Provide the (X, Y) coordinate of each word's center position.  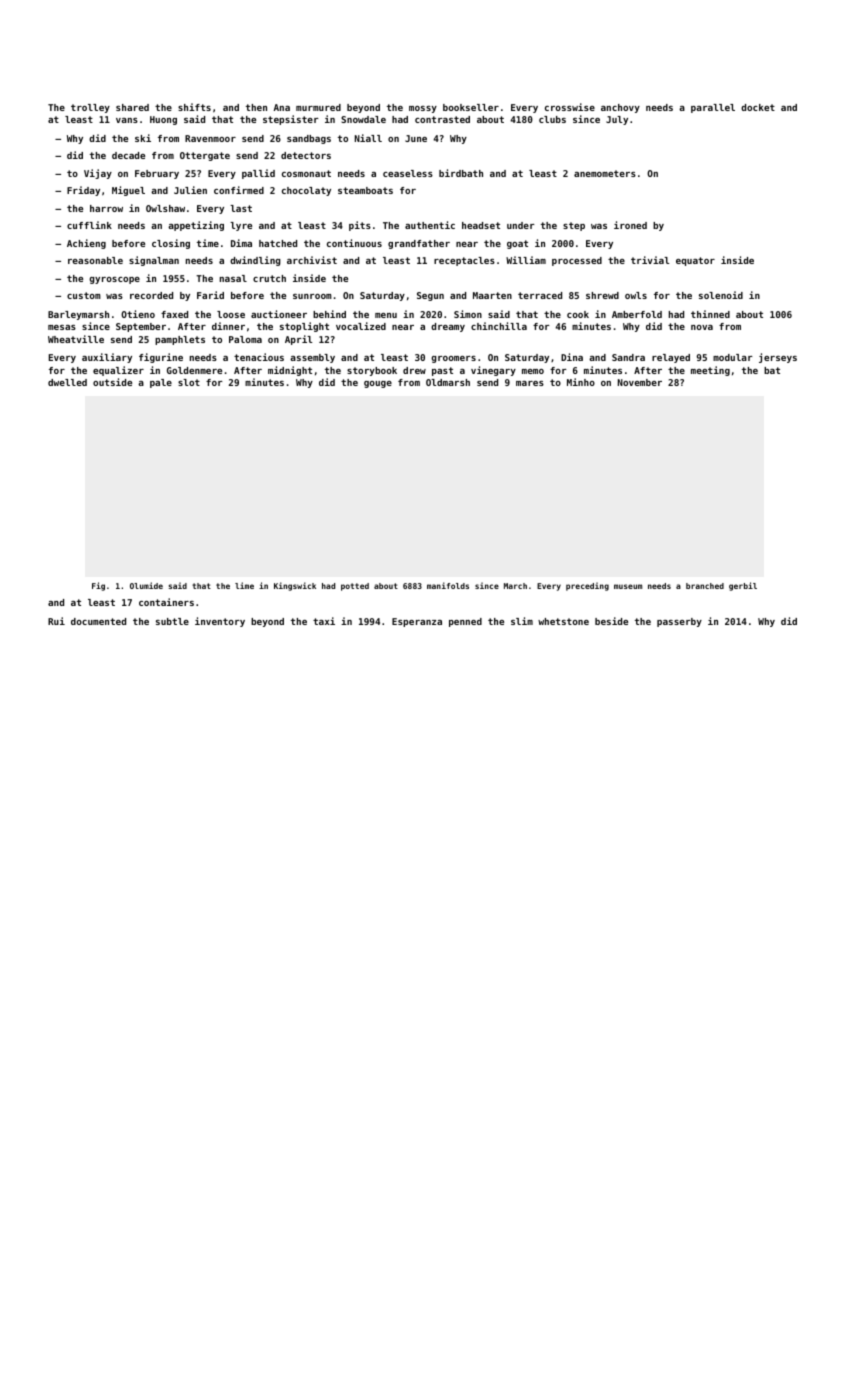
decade (128, 155)
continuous (354, 243)
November (640, 382)
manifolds (448, 585)
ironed (630, 225)
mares (530, 383)
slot (189, 382)
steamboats (365, 190)
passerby (679, 622)
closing (171, 244)
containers (166, 602)
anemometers (605, 173)
